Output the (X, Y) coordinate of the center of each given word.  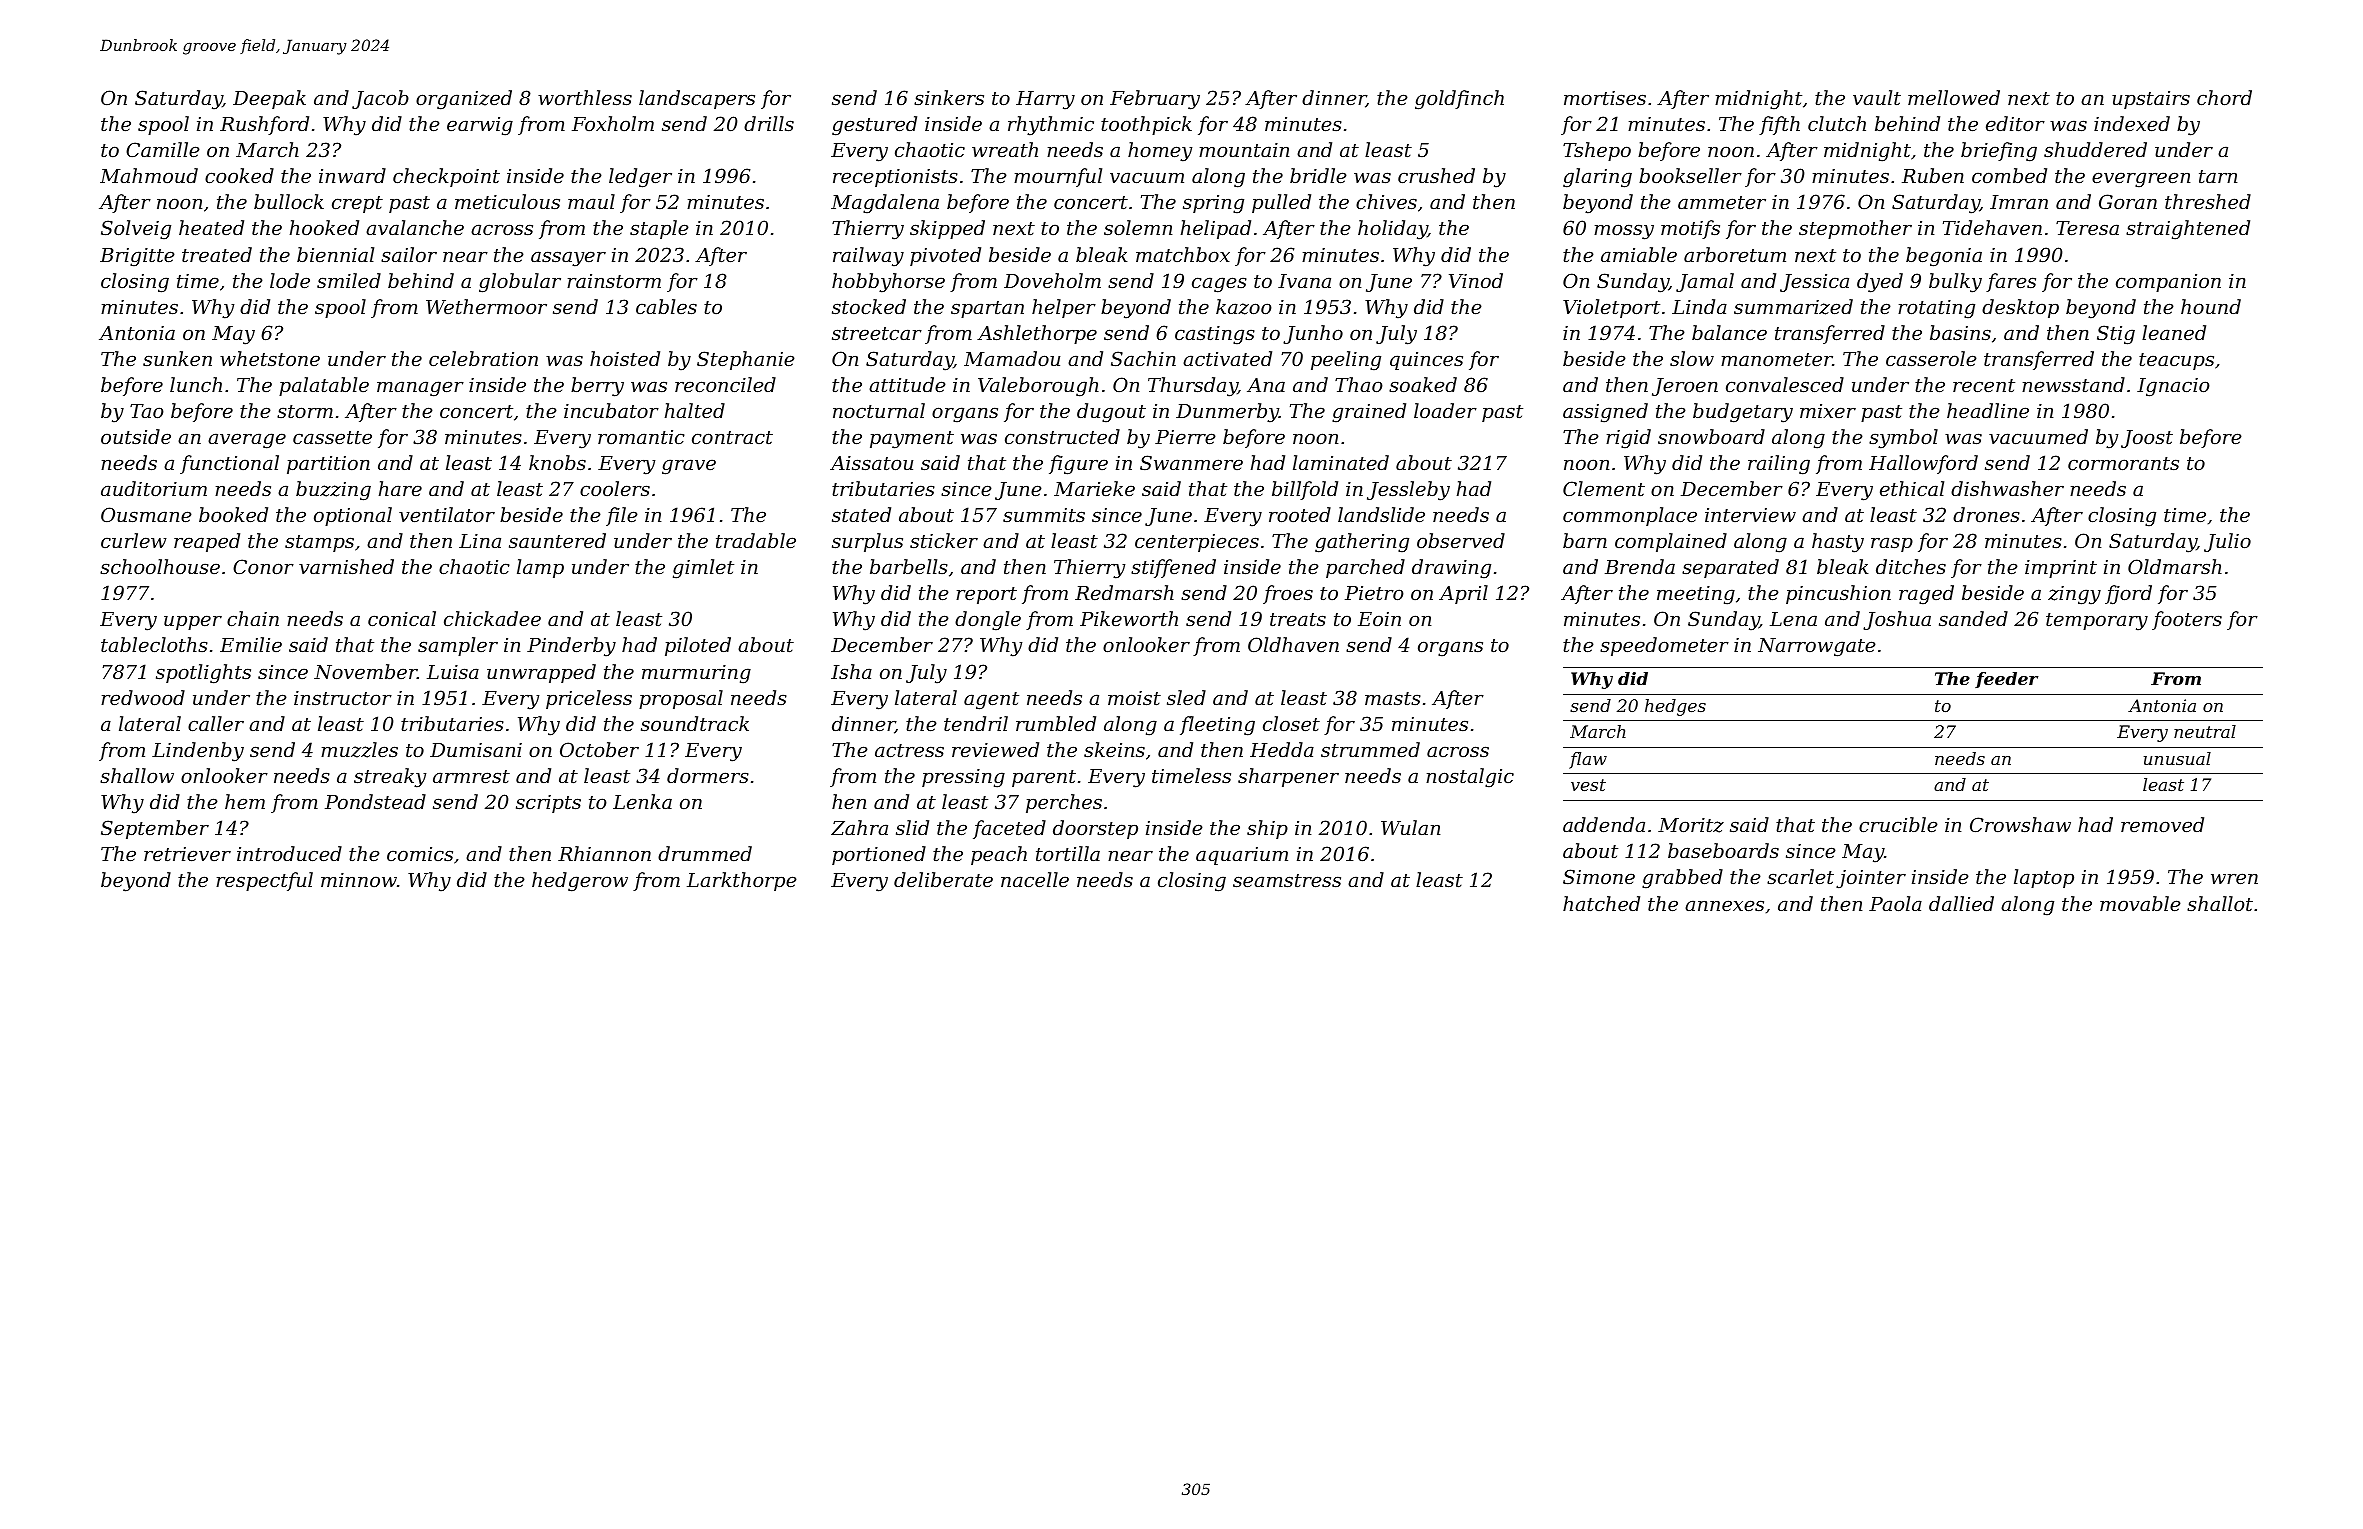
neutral (2205, 731)
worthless (585, 97)
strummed (1370, 749)
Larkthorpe (742, 881)
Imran (2019, 202)
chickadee (492, 618)
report (986, 595)
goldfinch (1459, 100)
